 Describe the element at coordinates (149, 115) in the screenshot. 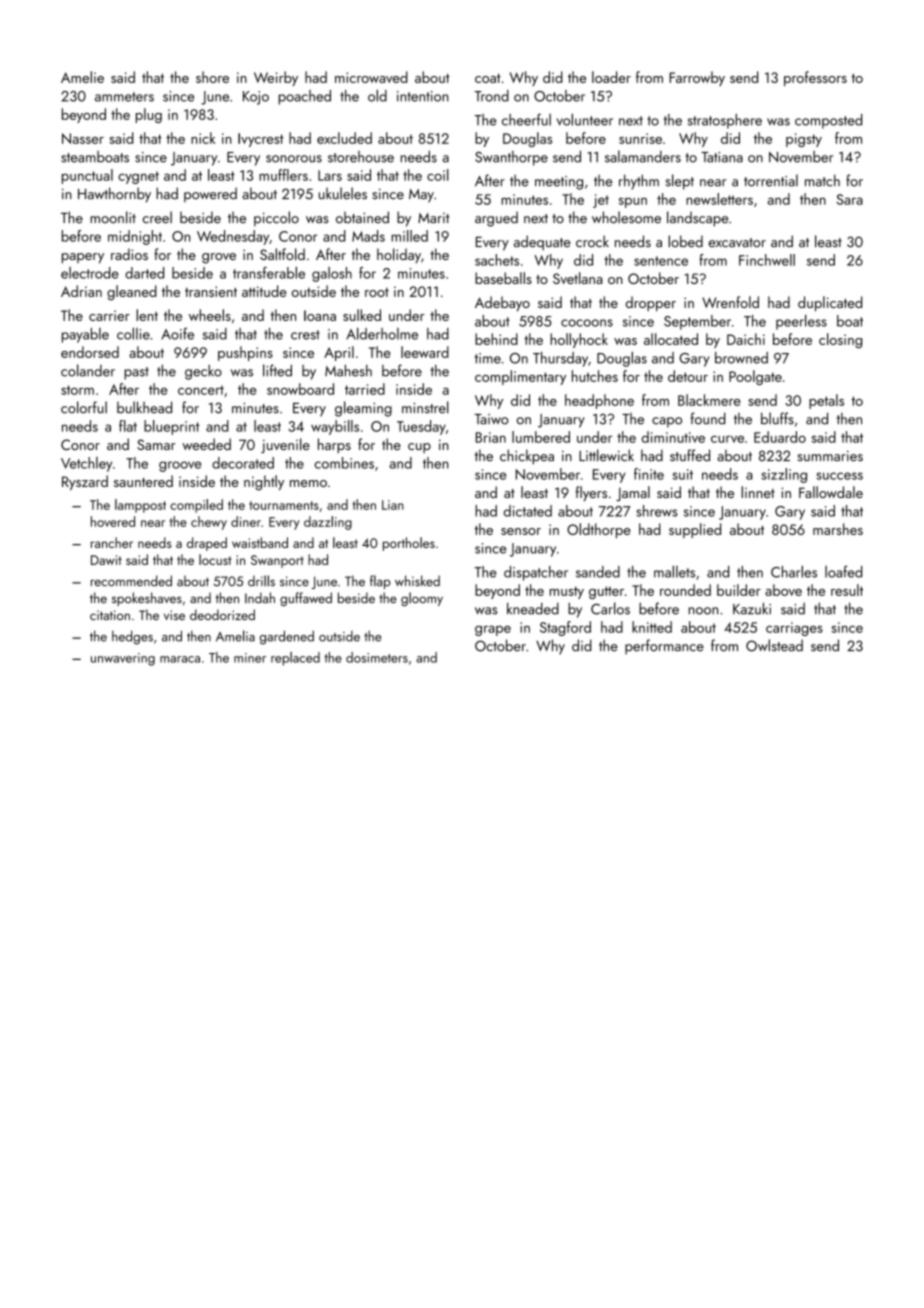

I see `plug` at that location.
